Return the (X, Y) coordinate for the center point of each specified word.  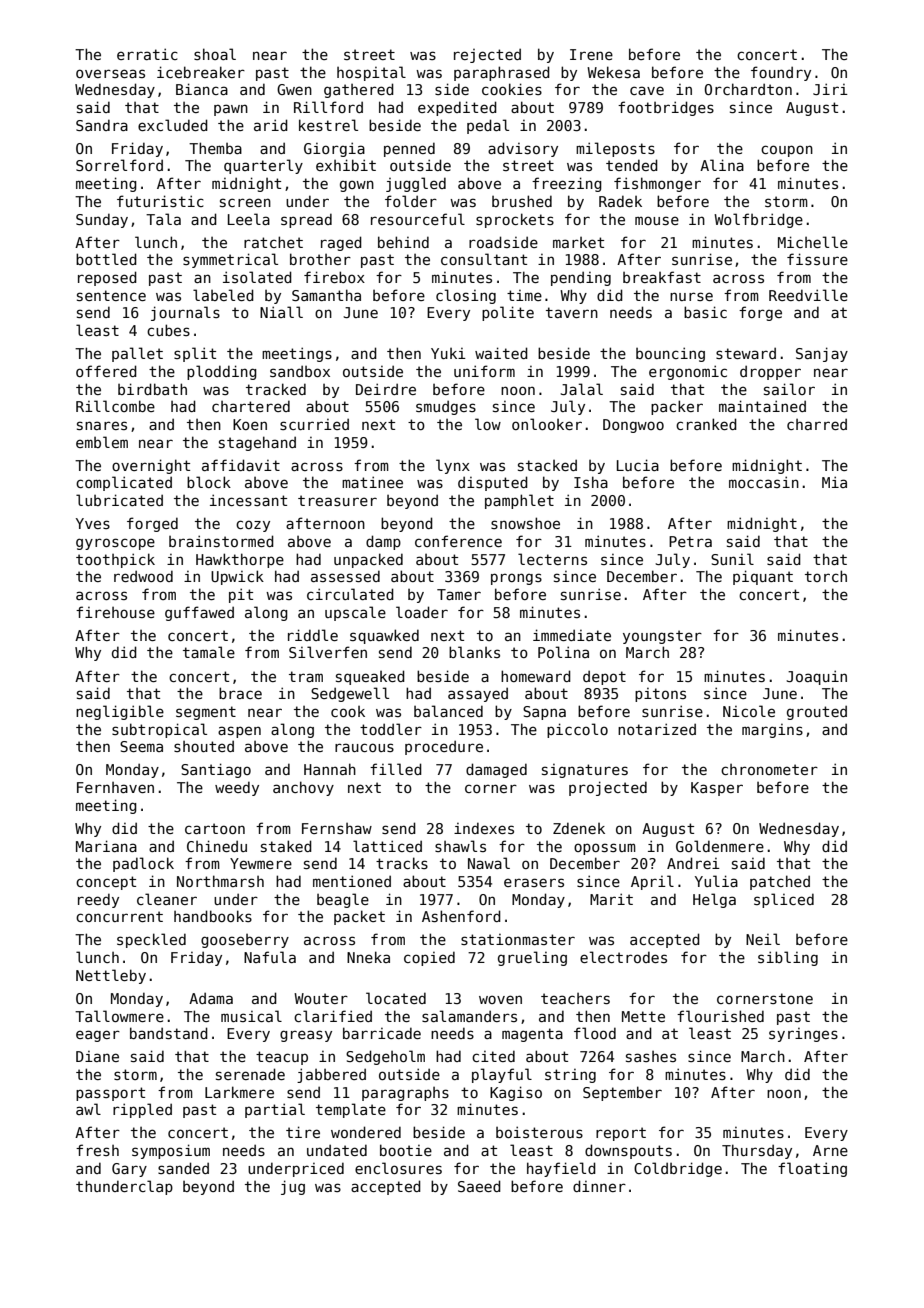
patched (780, 882)
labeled (223, 295)
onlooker (547, 424)
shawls (460, 846)
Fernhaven (115, 787)
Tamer (459, 594)
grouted (817, 712)
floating (812, 1169)
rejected (487, 55)
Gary (129, 1170)
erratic (147, 54)
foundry (781, 73)
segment (206, 713)
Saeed (479, 1186)
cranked (706, 424)
